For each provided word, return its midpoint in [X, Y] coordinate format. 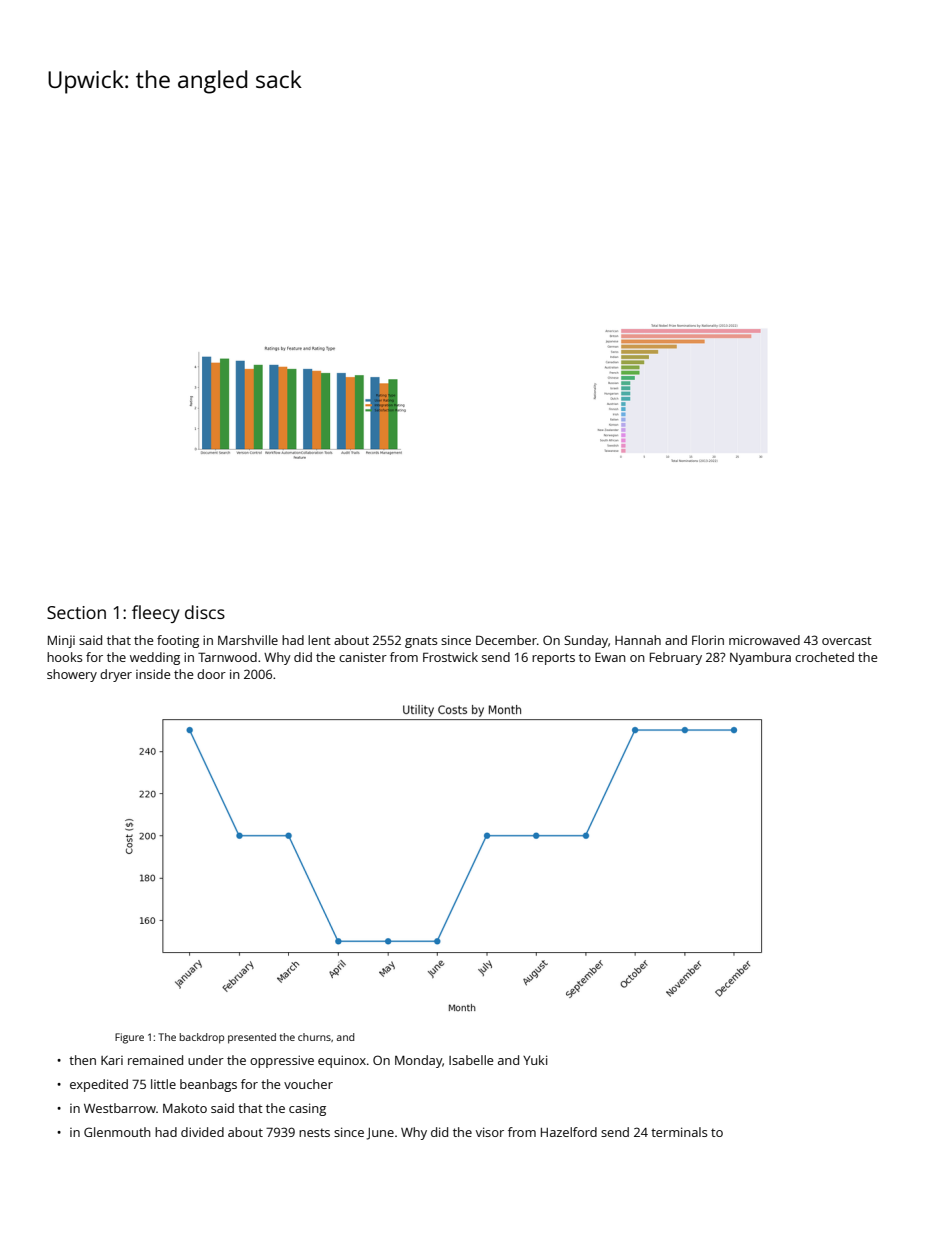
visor [490, 1132]
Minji [61, 641]
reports [553, 659]
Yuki [535, 1060]
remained [155, 1060]
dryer [116, 675]
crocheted [824, 657]
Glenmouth [117, 1132]
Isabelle [471, 1060]
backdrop [202, 1038]
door [211, 674]
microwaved [764, 640]
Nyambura [760, 658]
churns [314, 1037]
